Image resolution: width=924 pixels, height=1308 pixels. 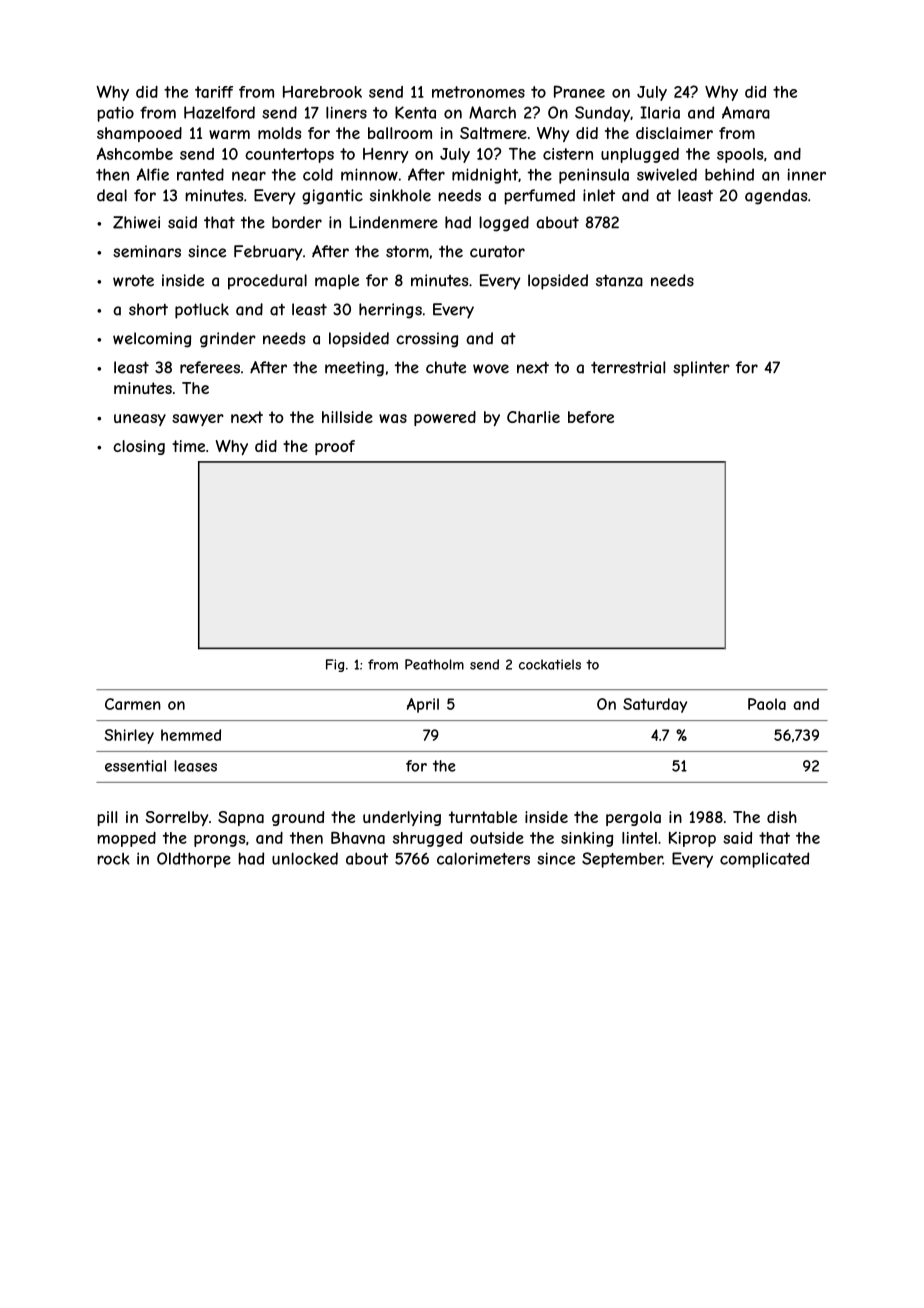 I want to click on Amara, so click(x=746, y=112).
